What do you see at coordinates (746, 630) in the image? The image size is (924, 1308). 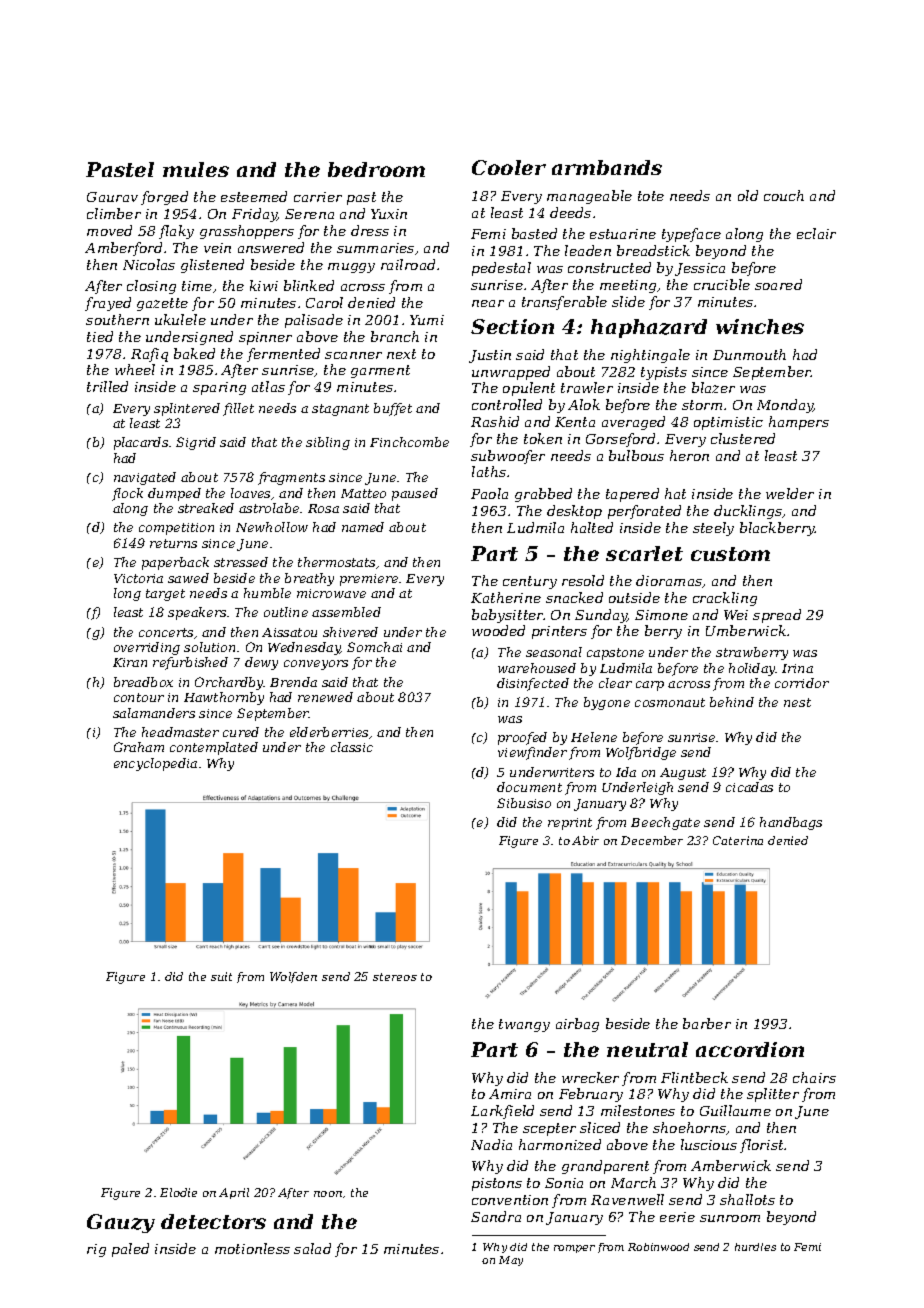 I see `Umberwick` at bounding box center [746, 630].
